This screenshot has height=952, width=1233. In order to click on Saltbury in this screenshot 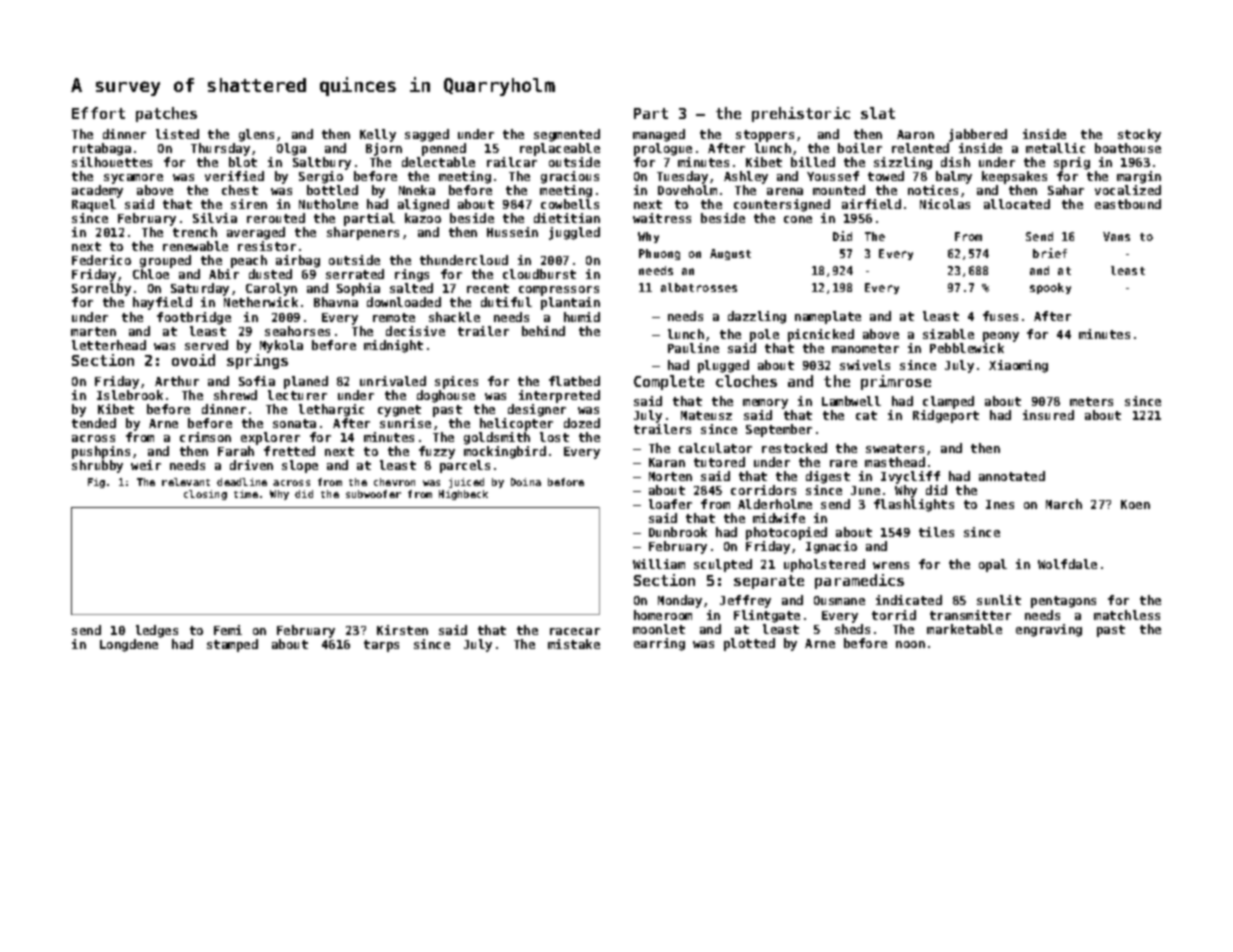, I will do `click(322, 163)`.
